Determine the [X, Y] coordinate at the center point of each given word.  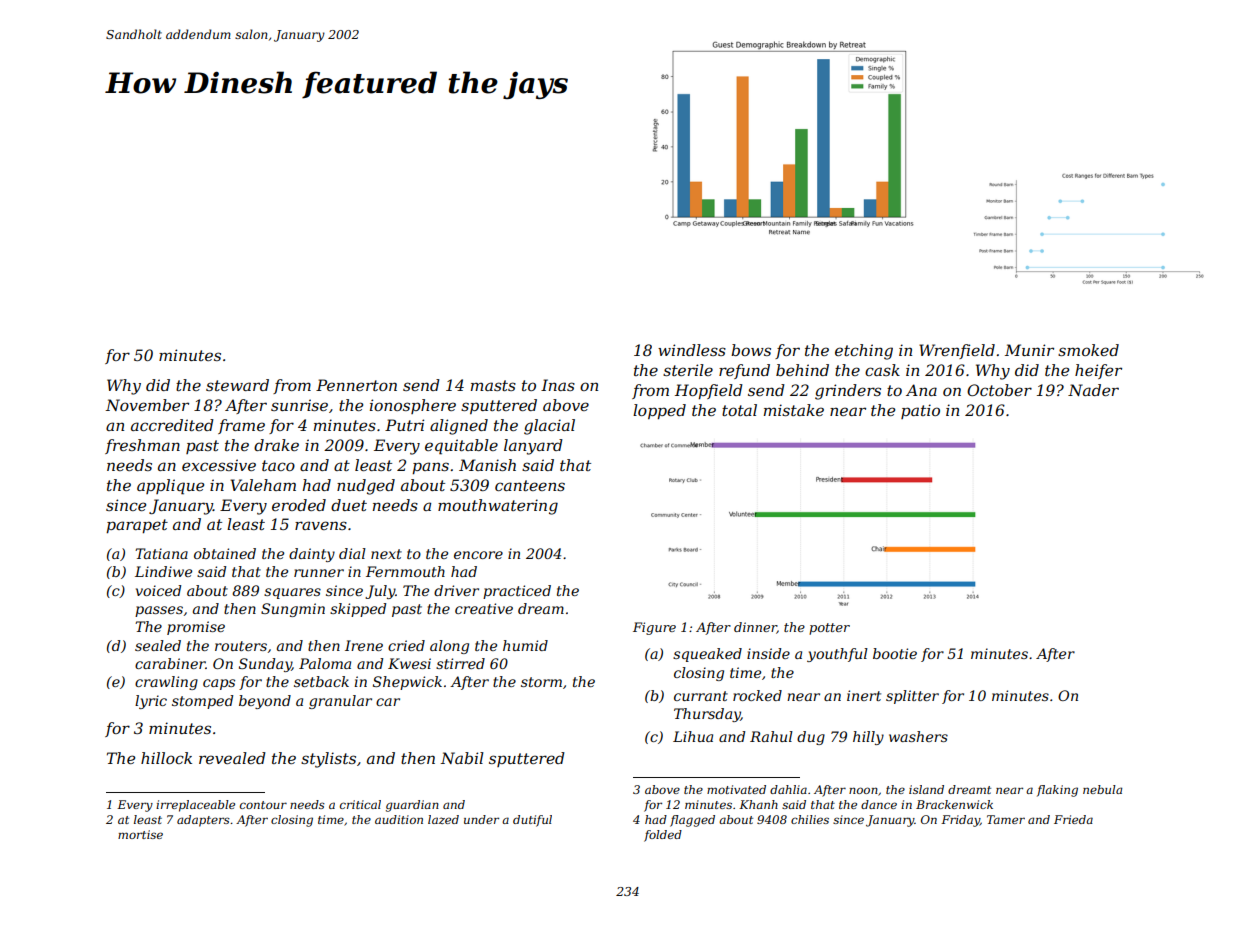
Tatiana [161, 553]
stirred [460, 663]
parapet [137, 526]
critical [360, 804]
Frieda [1073, 819]
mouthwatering [498, 507]
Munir [1029, 350]
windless [692, 350]
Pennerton [356, 385]
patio [920, 411]
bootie [895, 653]
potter [829, 629]
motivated [736, 789]
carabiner [170, 663]
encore [478, 555]
